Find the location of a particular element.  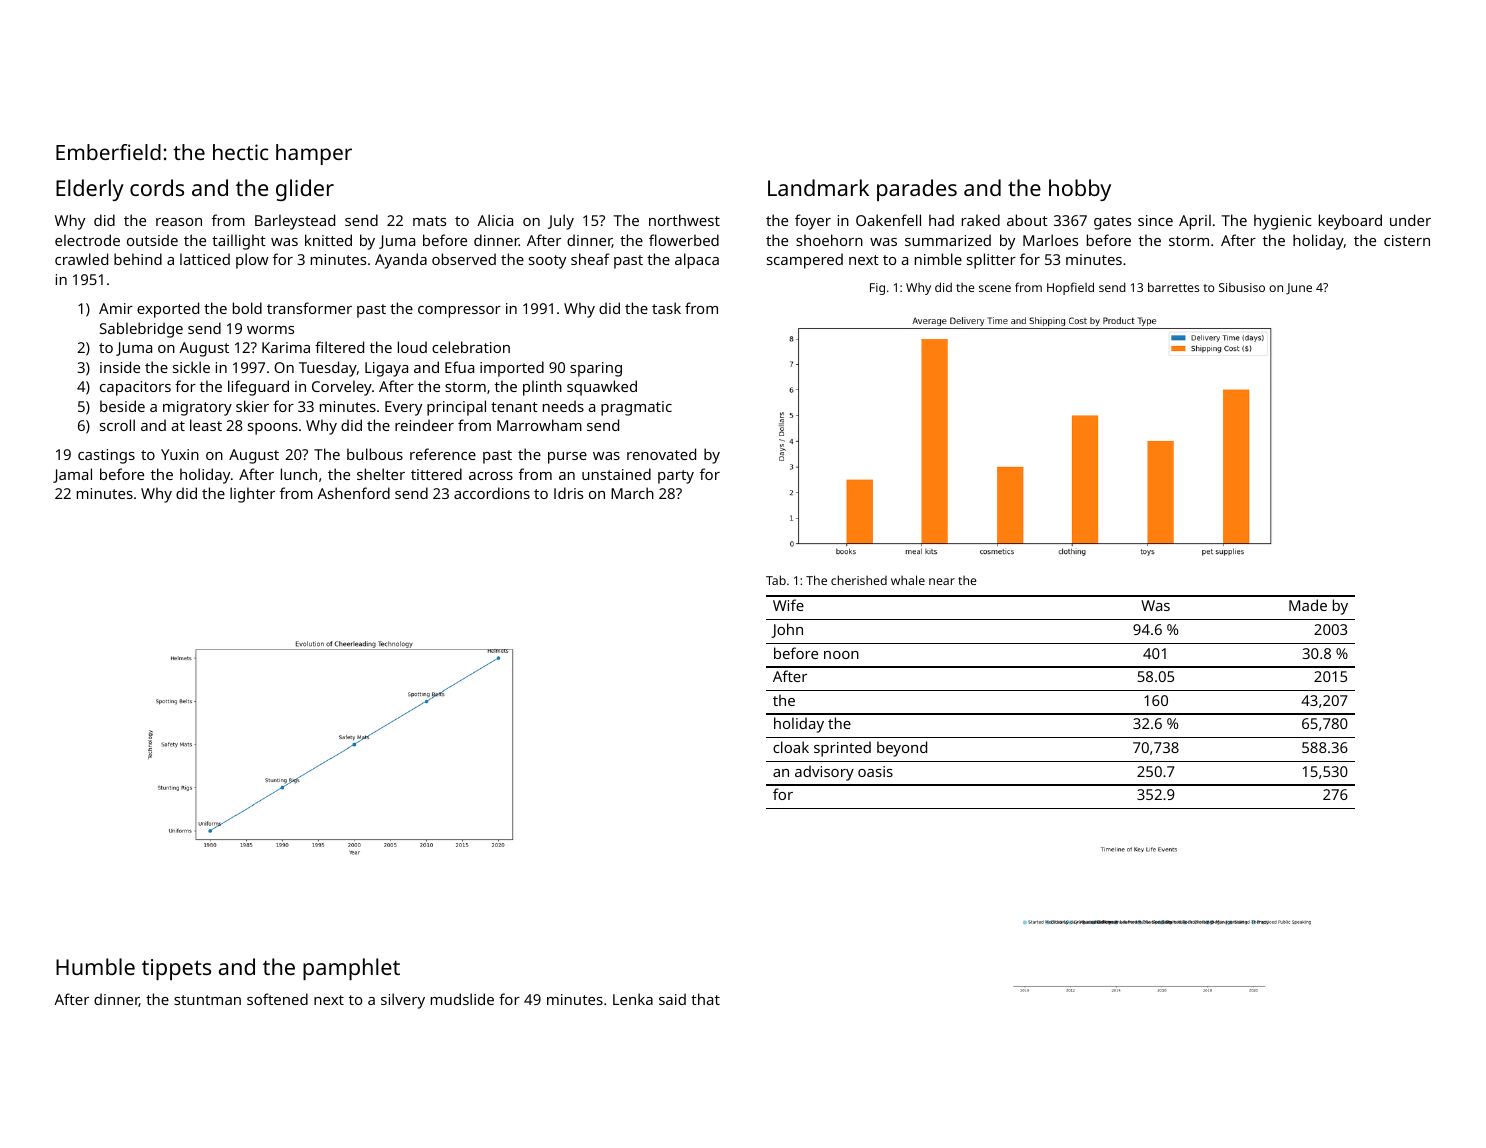

that is located at coordinates (705, 999).
